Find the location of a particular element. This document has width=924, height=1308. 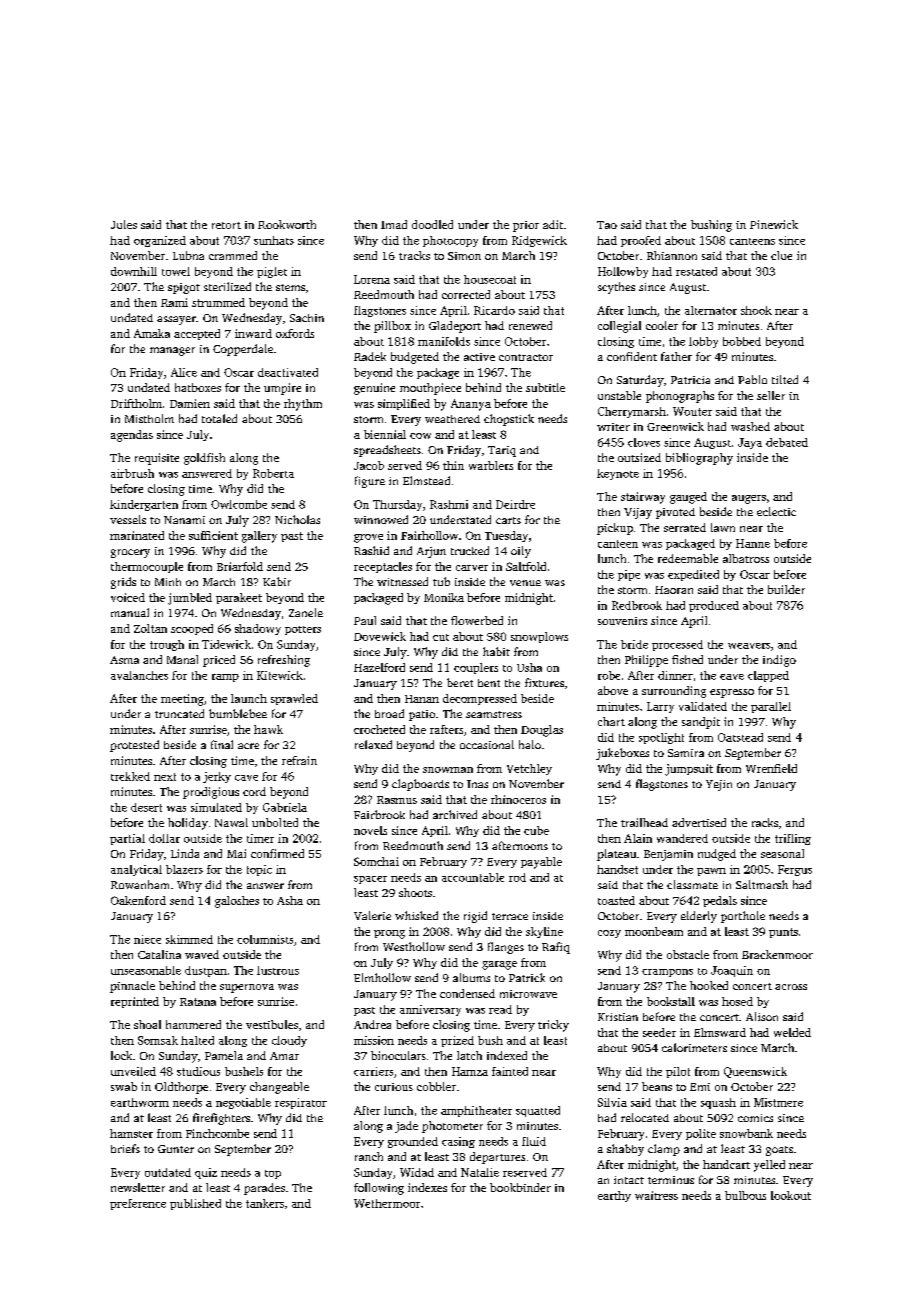

photocopy is located at coordinates (450, 241).
